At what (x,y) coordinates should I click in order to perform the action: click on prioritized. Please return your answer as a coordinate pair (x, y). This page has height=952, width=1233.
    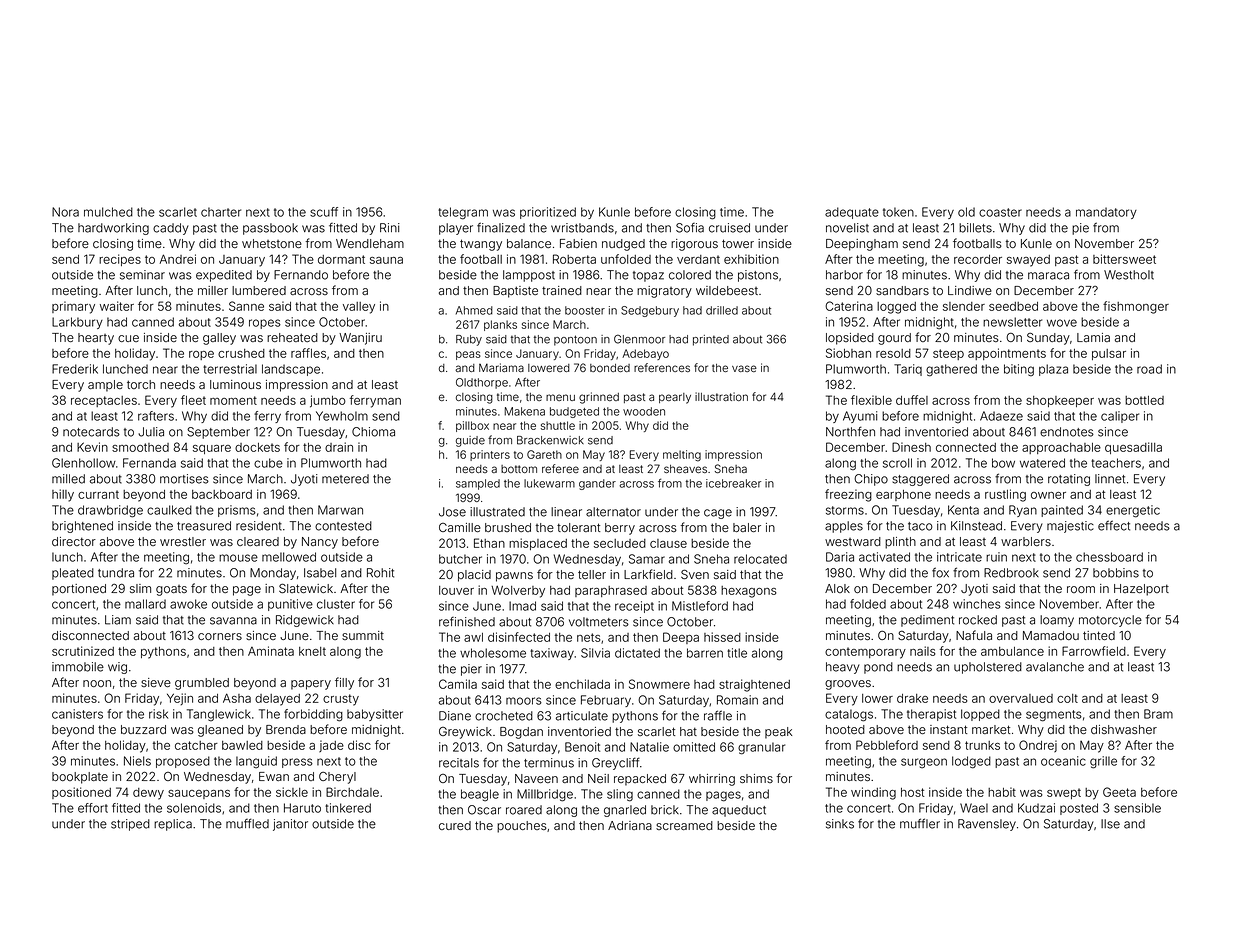
    Looking at the image, I should click on (548, 213).
